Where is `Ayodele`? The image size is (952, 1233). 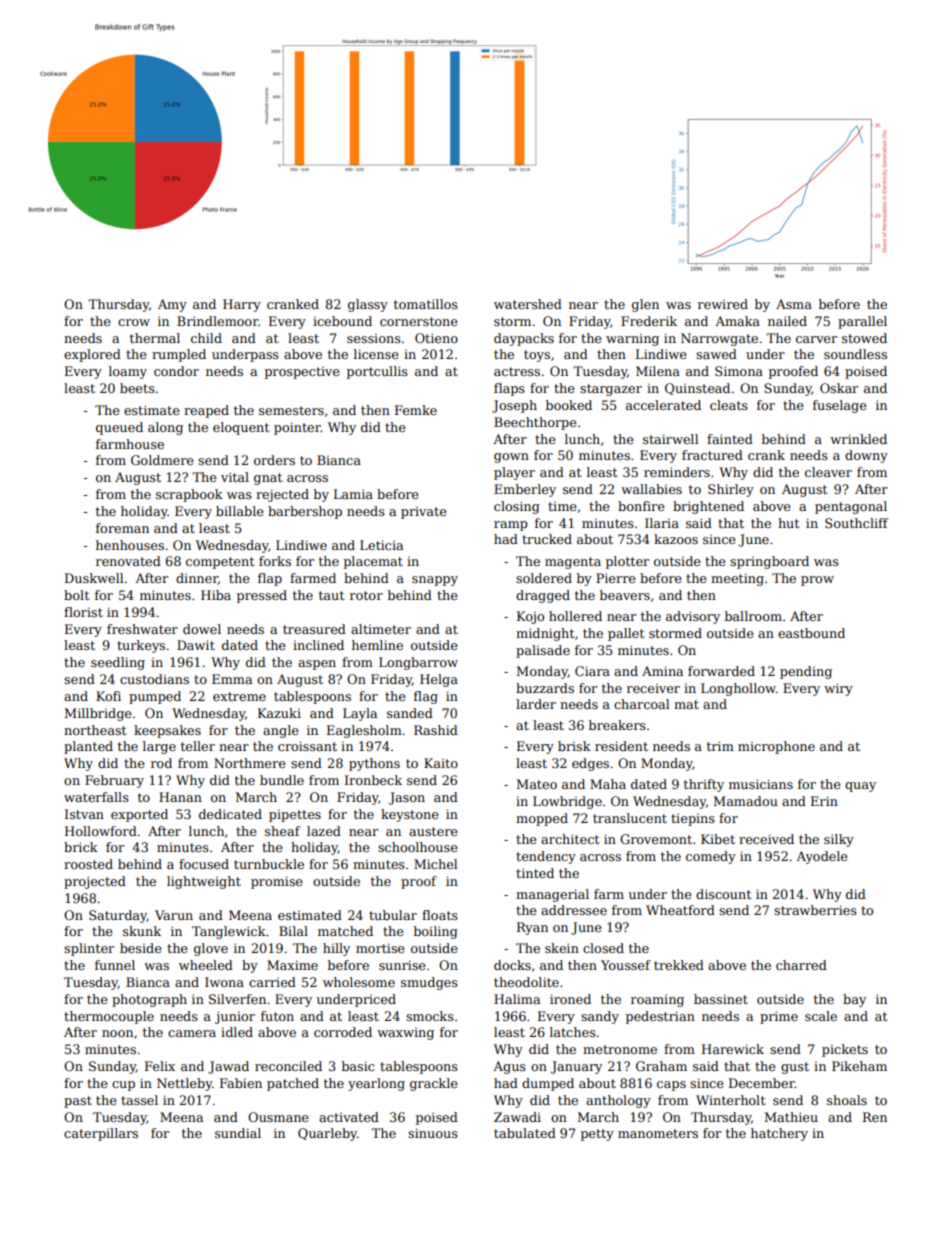 Ayodele is located at coordinates (822, 857).
